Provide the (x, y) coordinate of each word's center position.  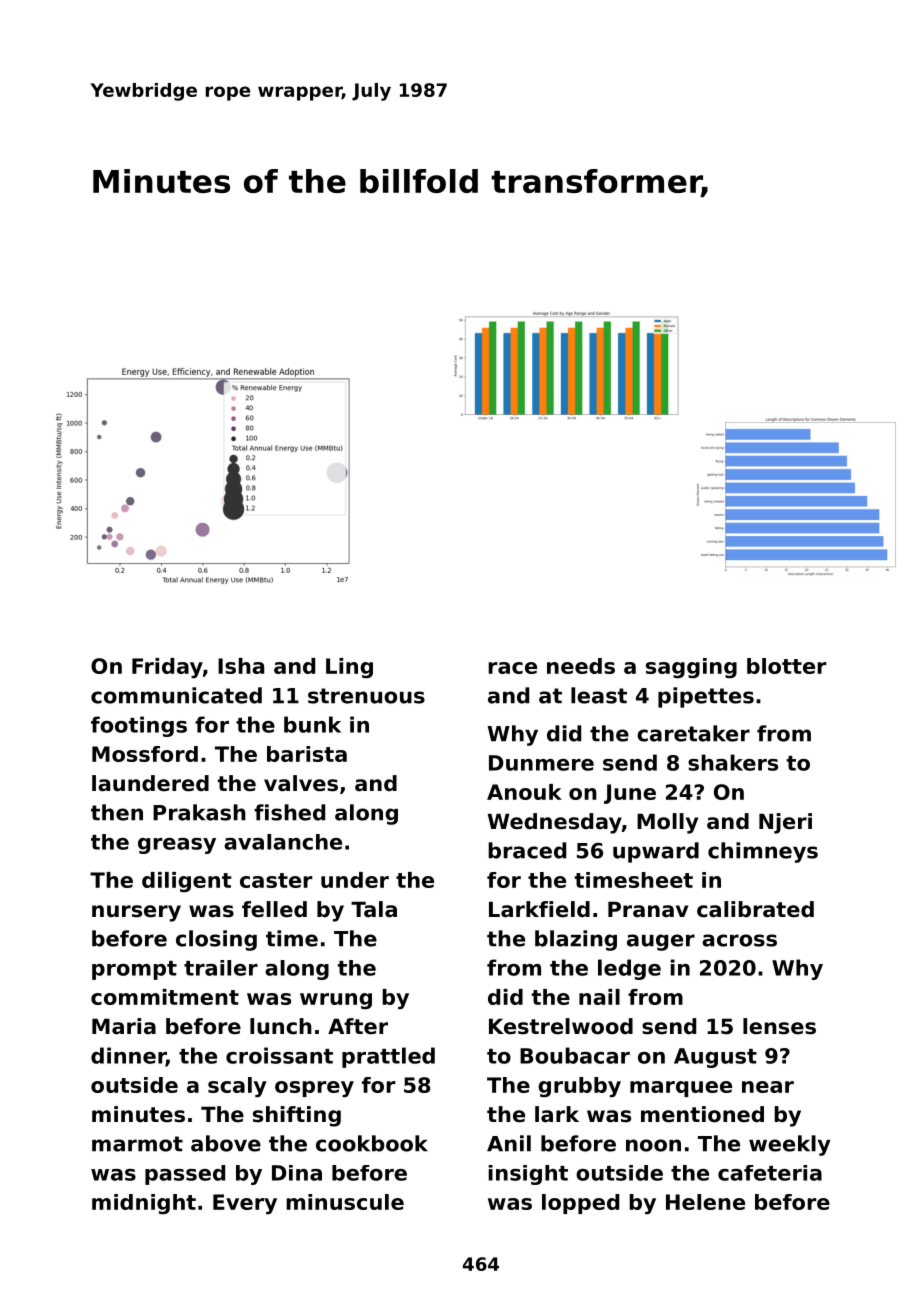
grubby (579, 1087)
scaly (237, 1087)
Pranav (648, 909)
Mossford (145, 754)
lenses (779, 1026)
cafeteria (770, 1173)
